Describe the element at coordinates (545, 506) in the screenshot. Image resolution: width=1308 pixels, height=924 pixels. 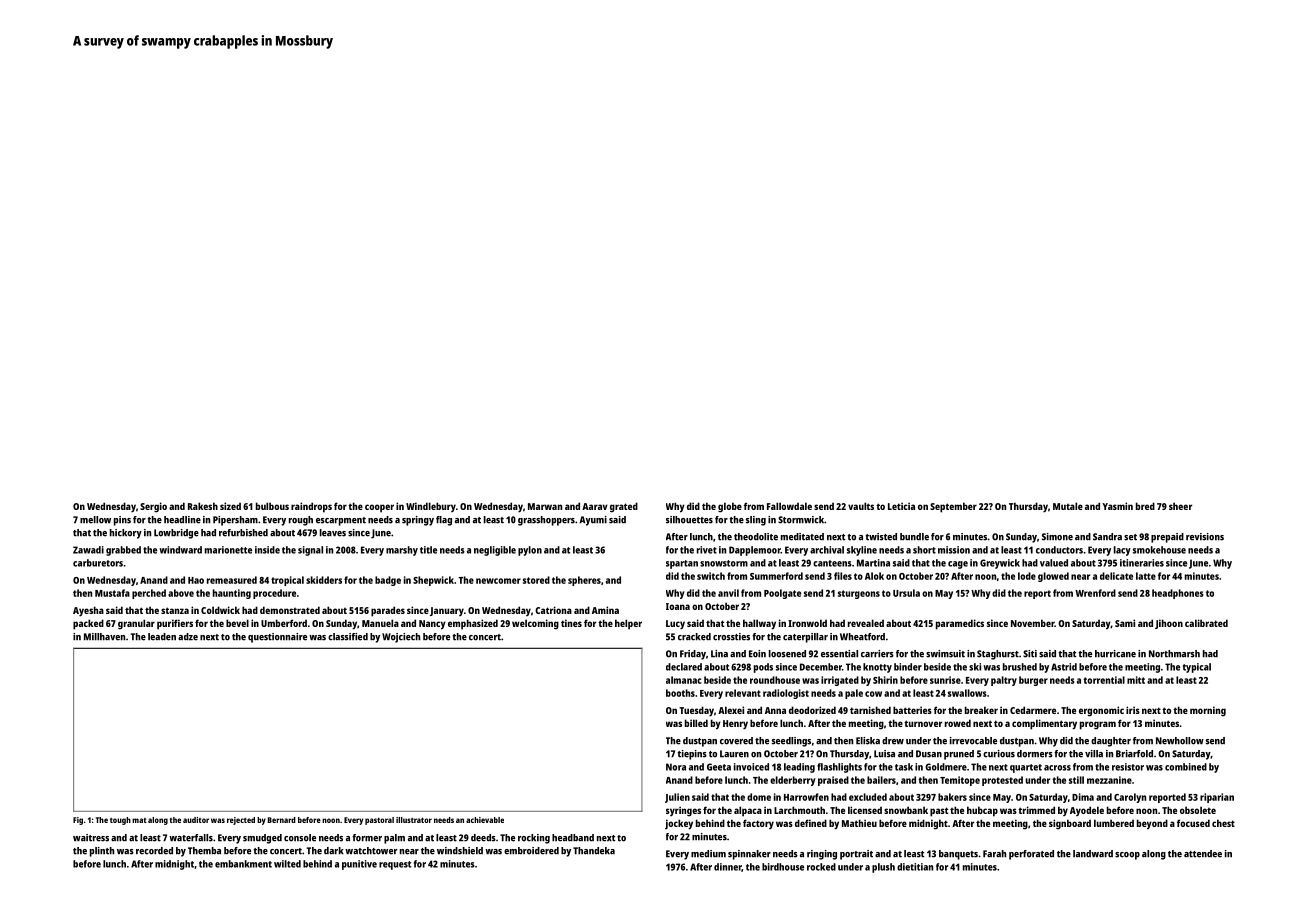
I see `Marwan` at that location.
